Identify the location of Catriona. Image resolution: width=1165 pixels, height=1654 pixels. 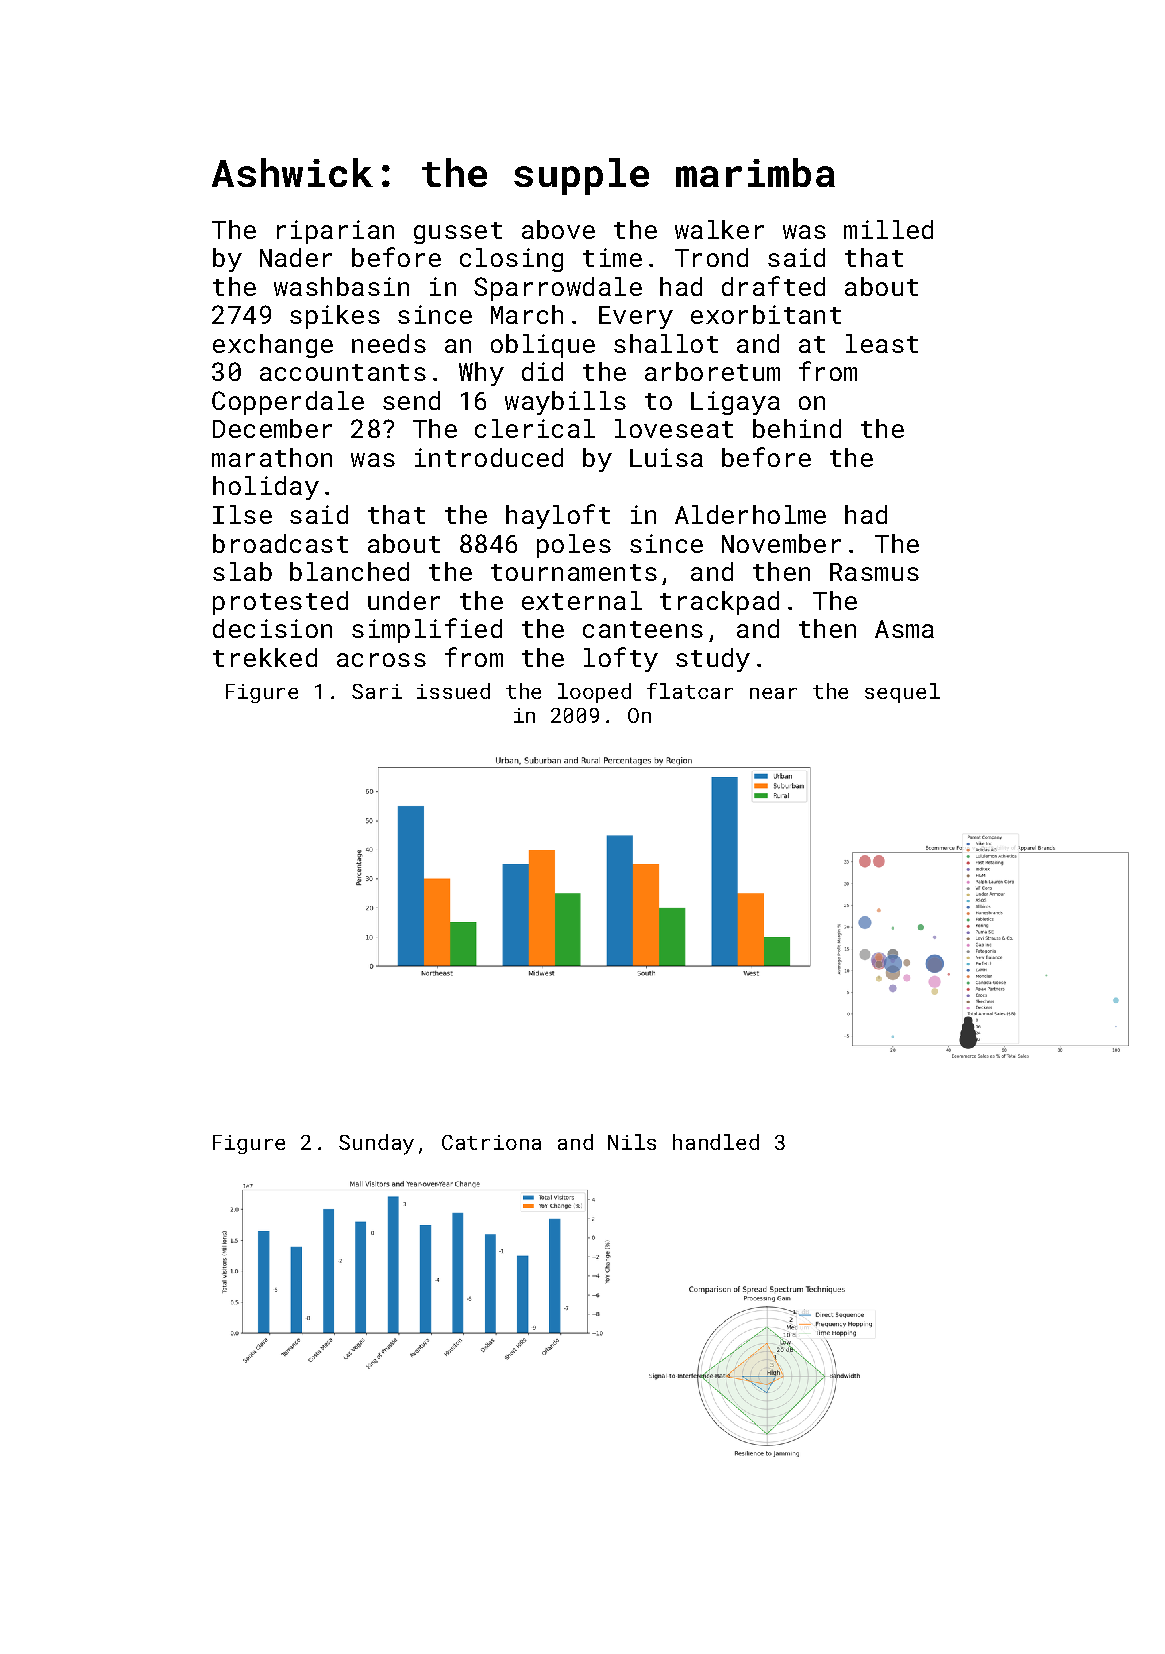
(491, 1142).
